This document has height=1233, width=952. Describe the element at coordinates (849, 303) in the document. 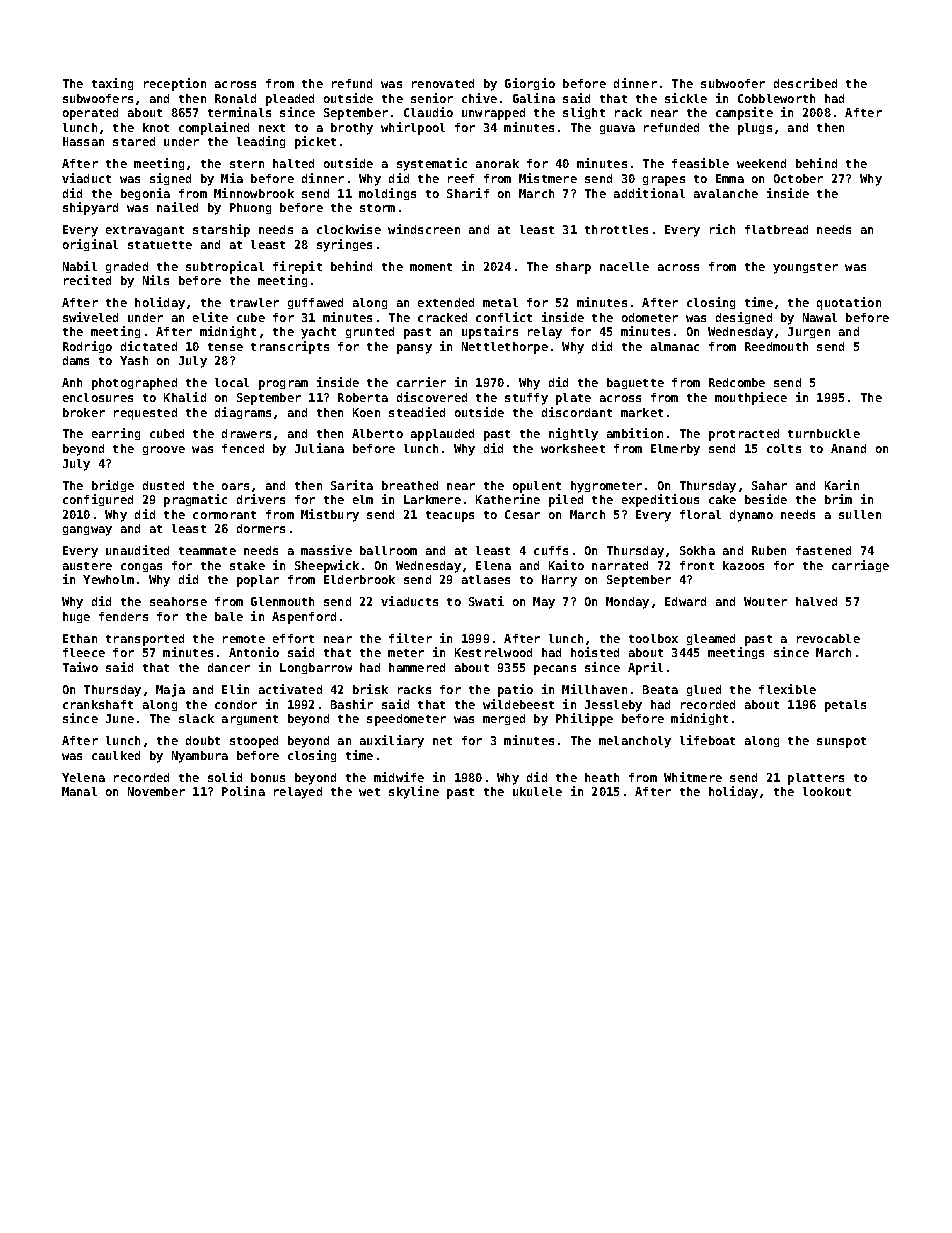

I see `quotation` at that location.
